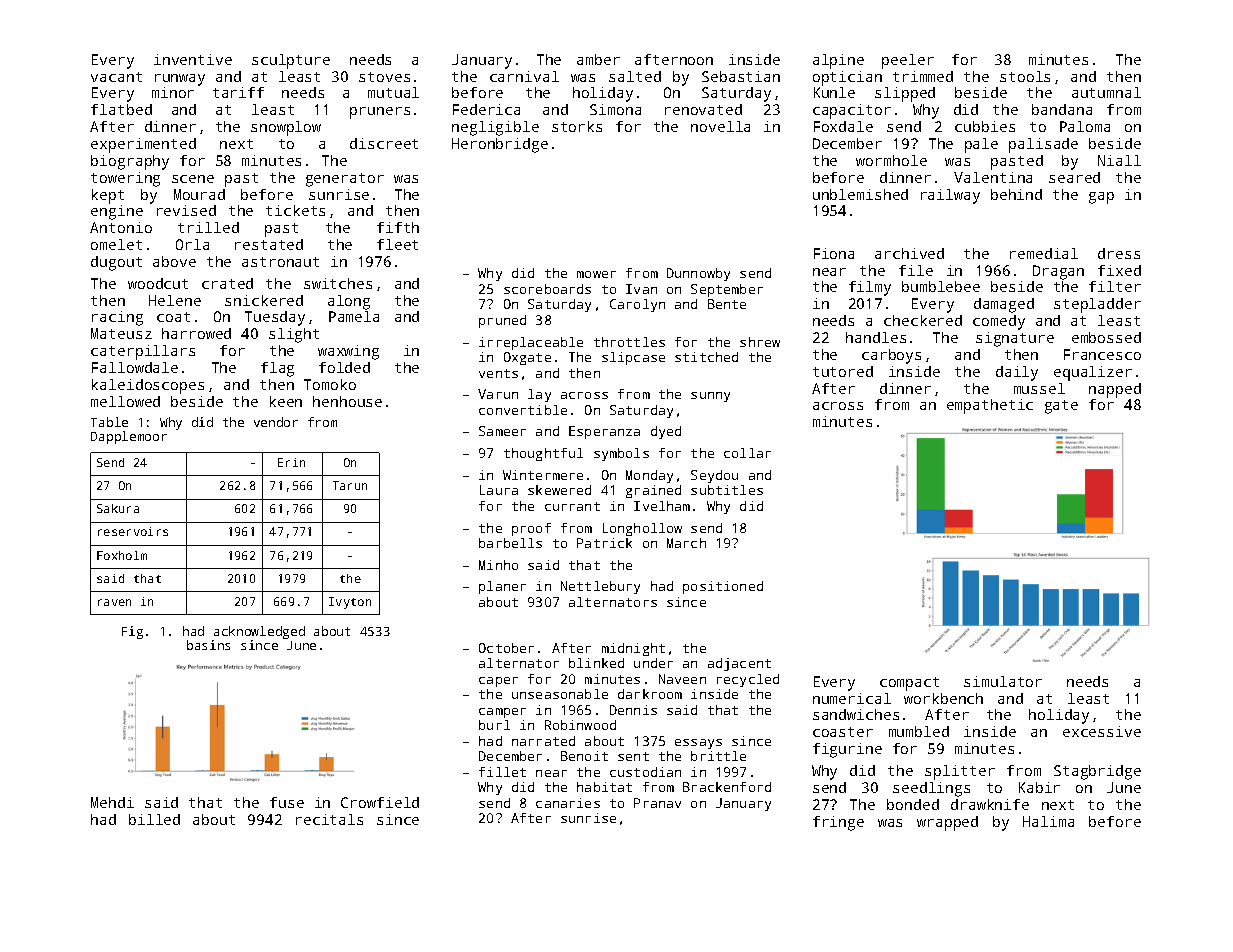 This screenshot has width=1233, height=952. I want to click on acknowledged, so click(259, 632).
